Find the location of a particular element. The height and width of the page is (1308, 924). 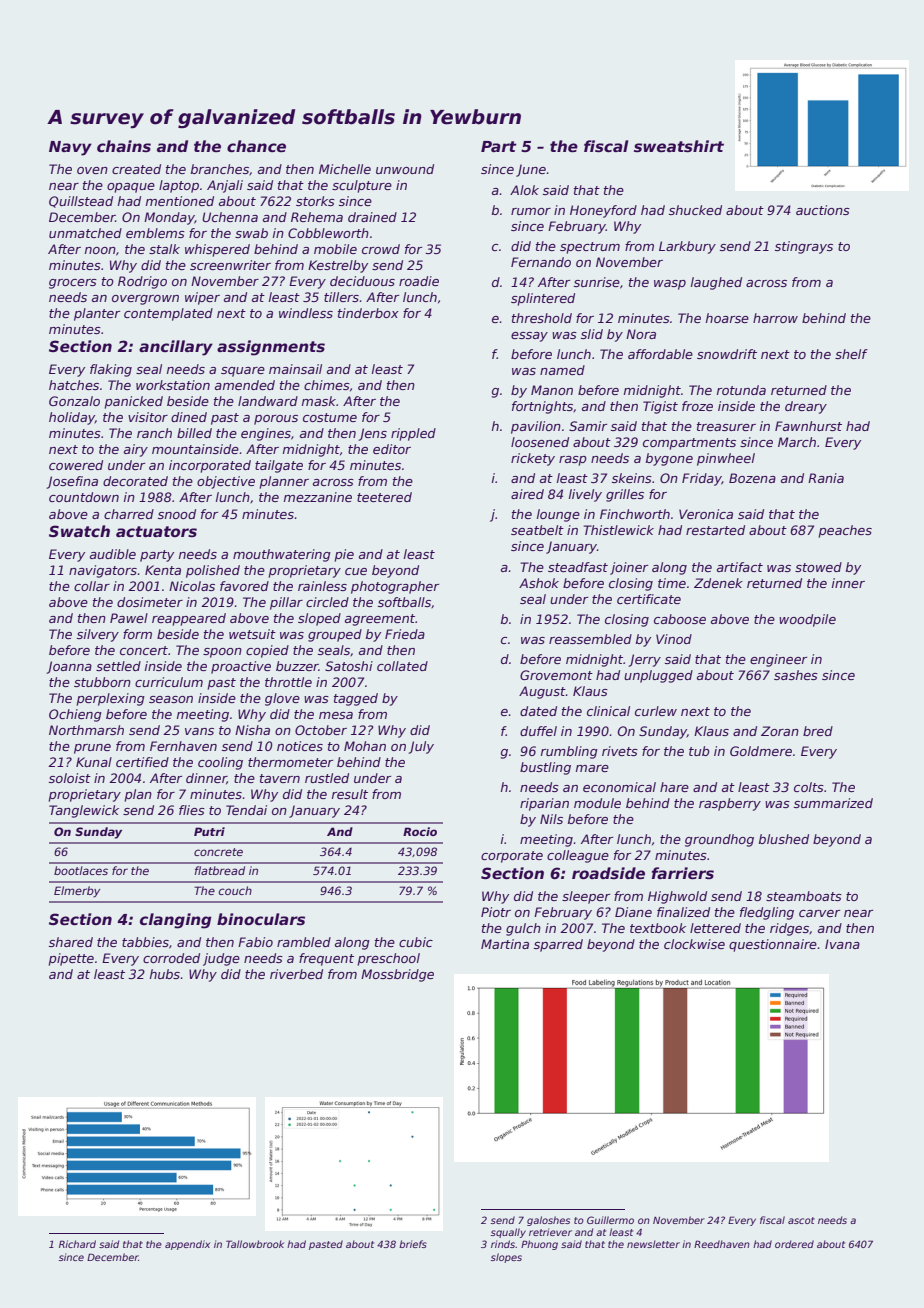

Fabio is located at coordinates (255, 942).
